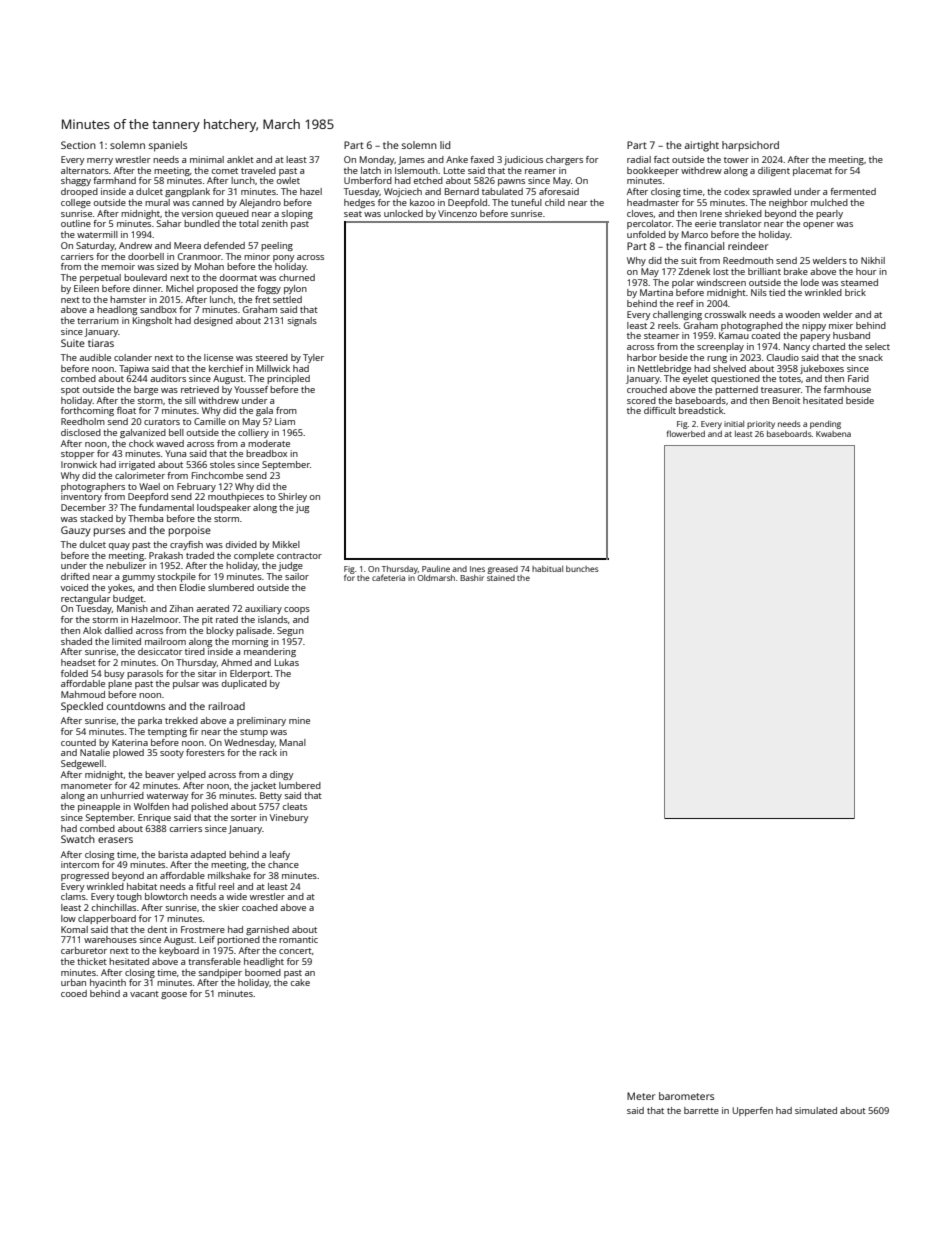 This screenshot has height=1233, width=952. I want to click on beaver, so click(160, 774).
